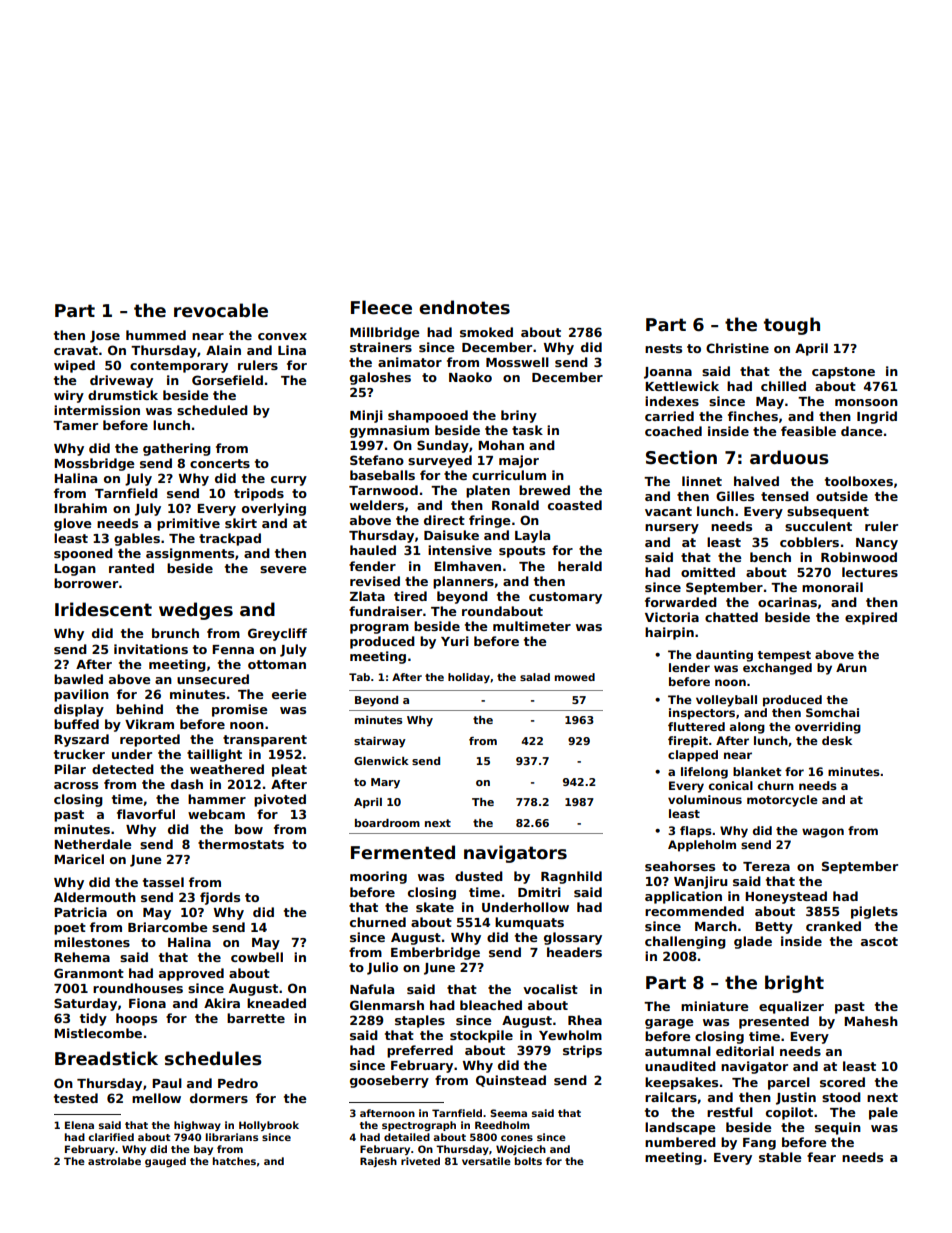 The image size is (952, 1233). Describe the element at coordinates (789, 457) in the screenshot. I see `arduous` at that location.
